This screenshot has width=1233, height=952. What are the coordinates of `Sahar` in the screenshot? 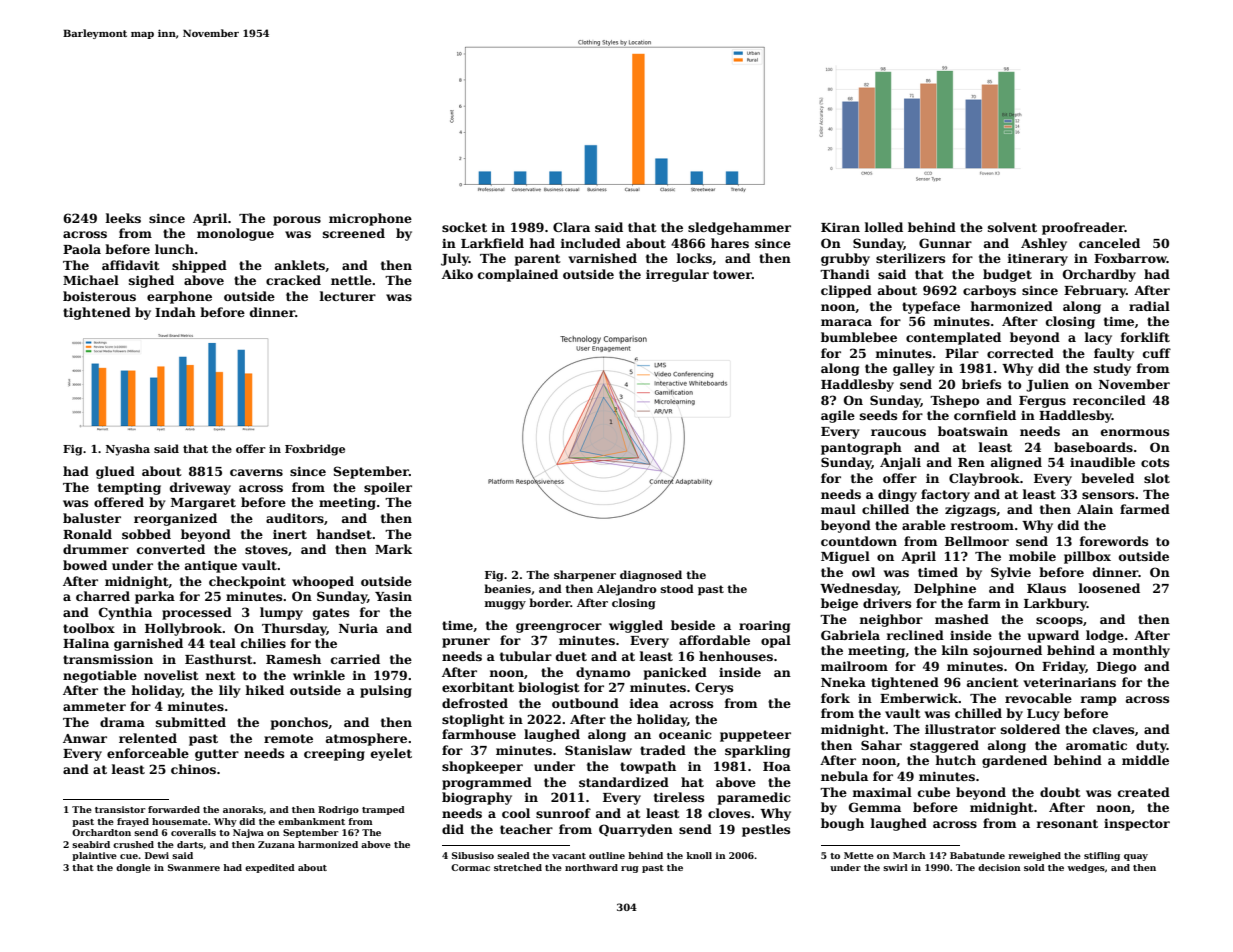 It's located at (881, 745).
